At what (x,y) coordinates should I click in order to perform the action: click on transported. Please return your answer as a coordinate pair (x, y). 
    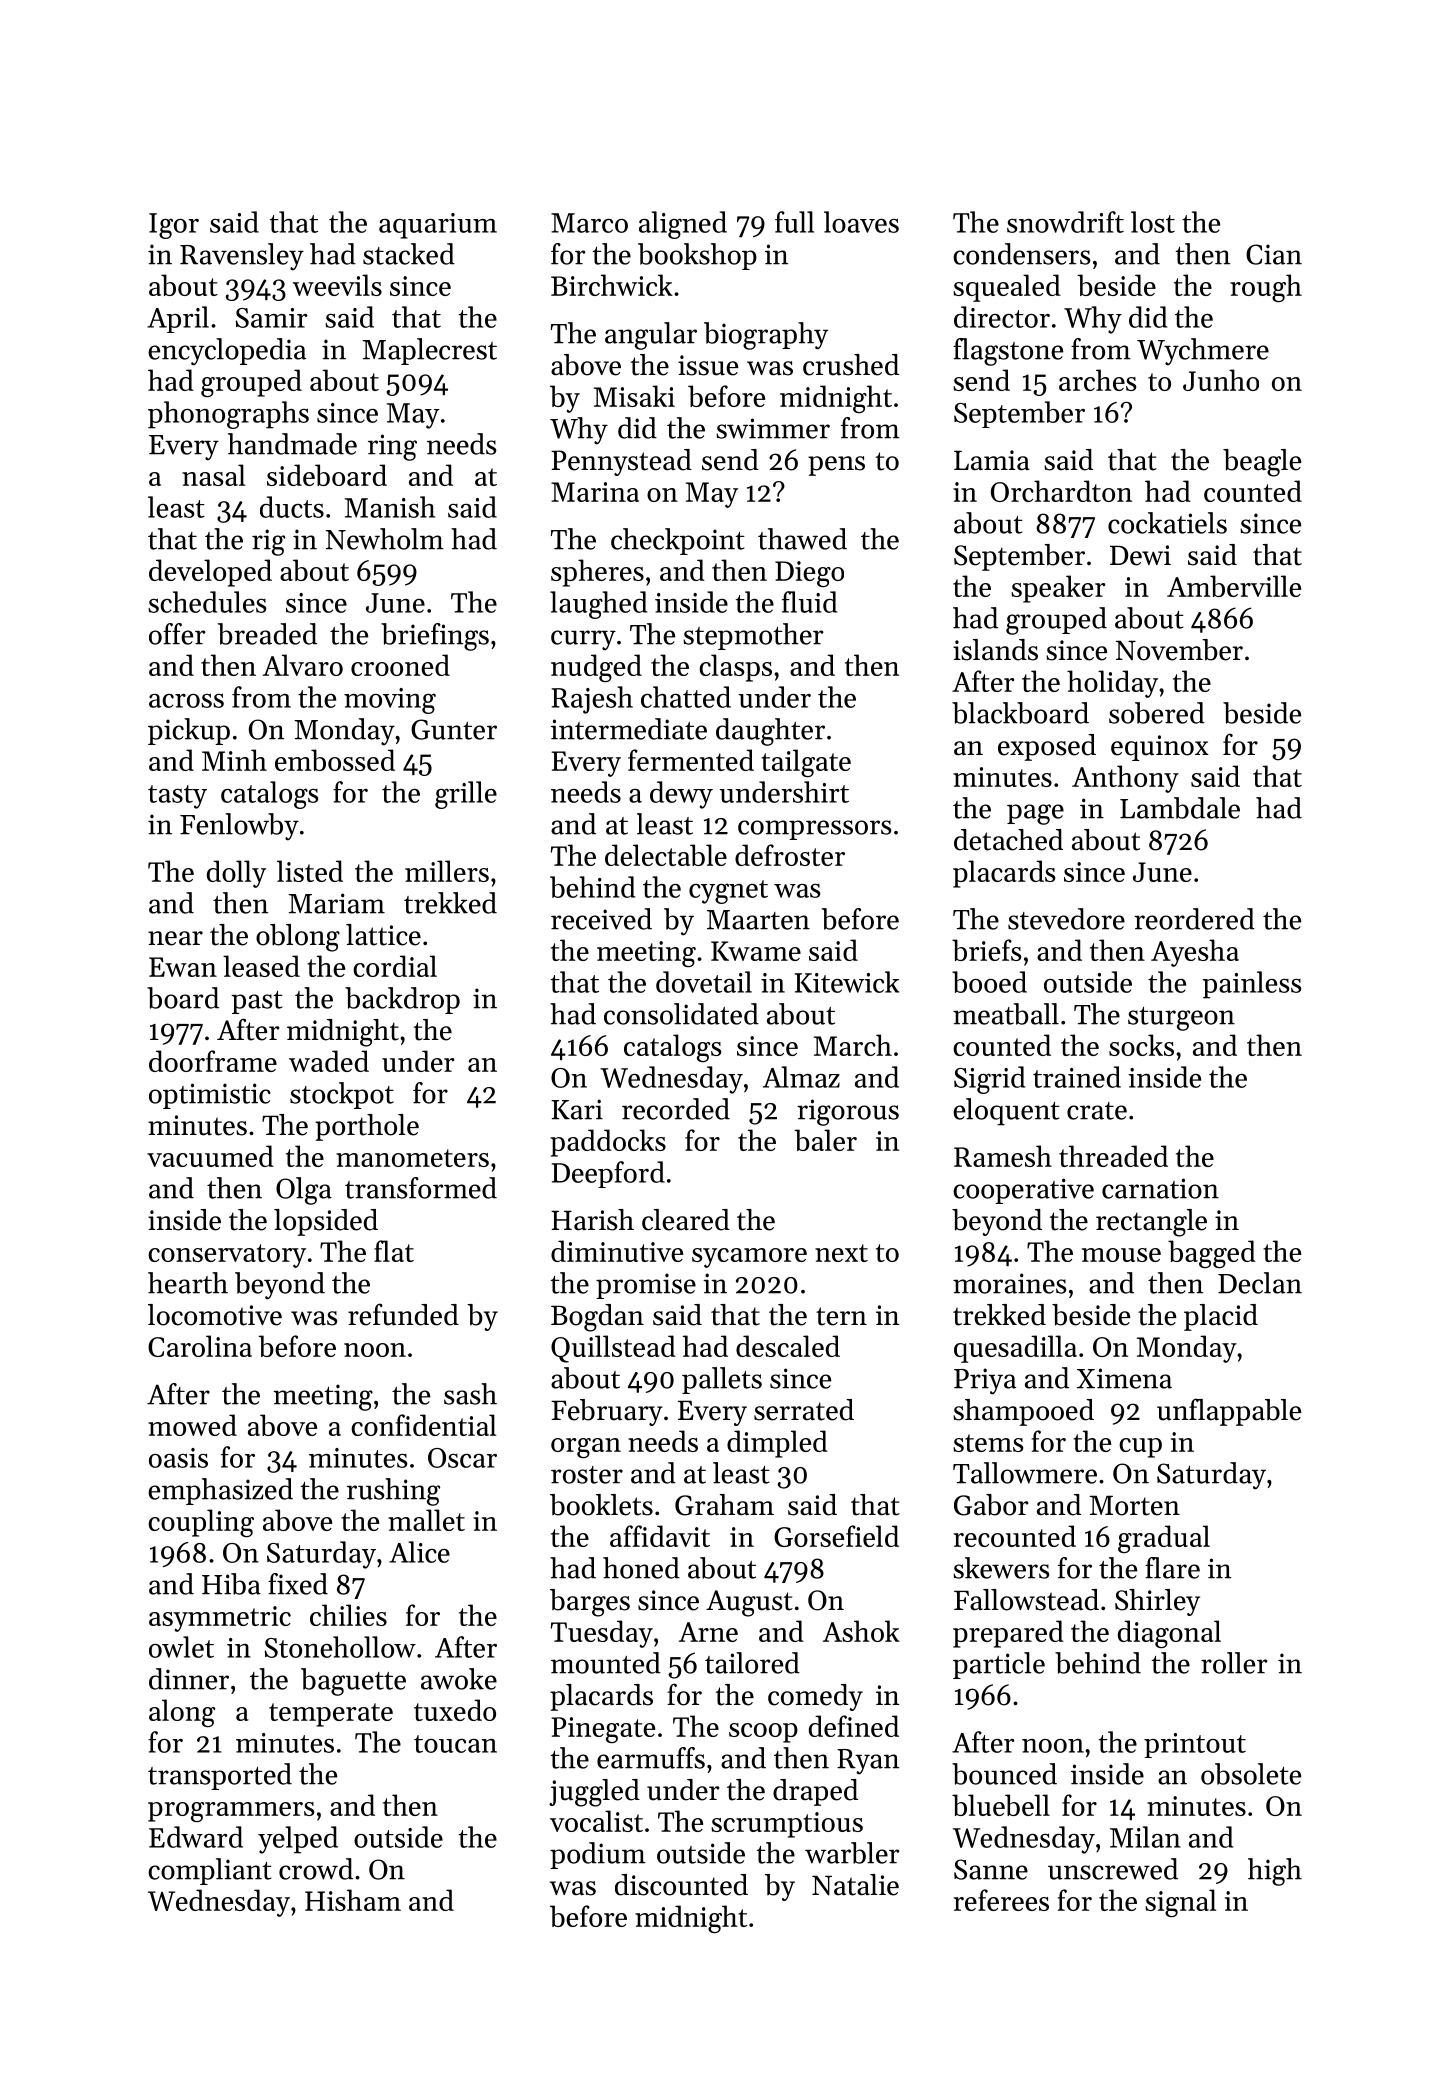
    Looking at the image, I should click on (220, 1776).
